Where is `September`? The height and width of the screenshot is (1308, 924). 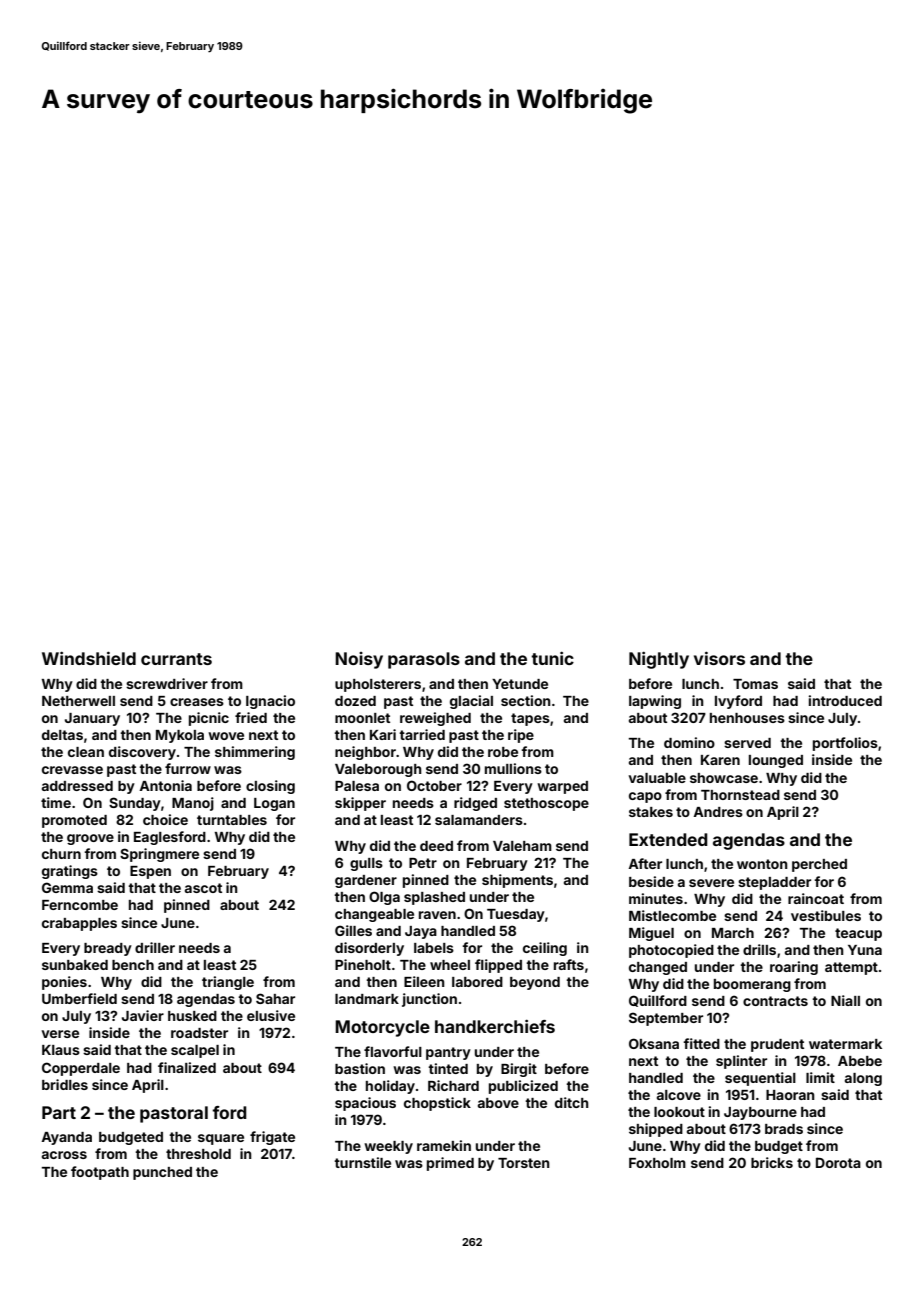
September is located at coordinates (666, 1019).
